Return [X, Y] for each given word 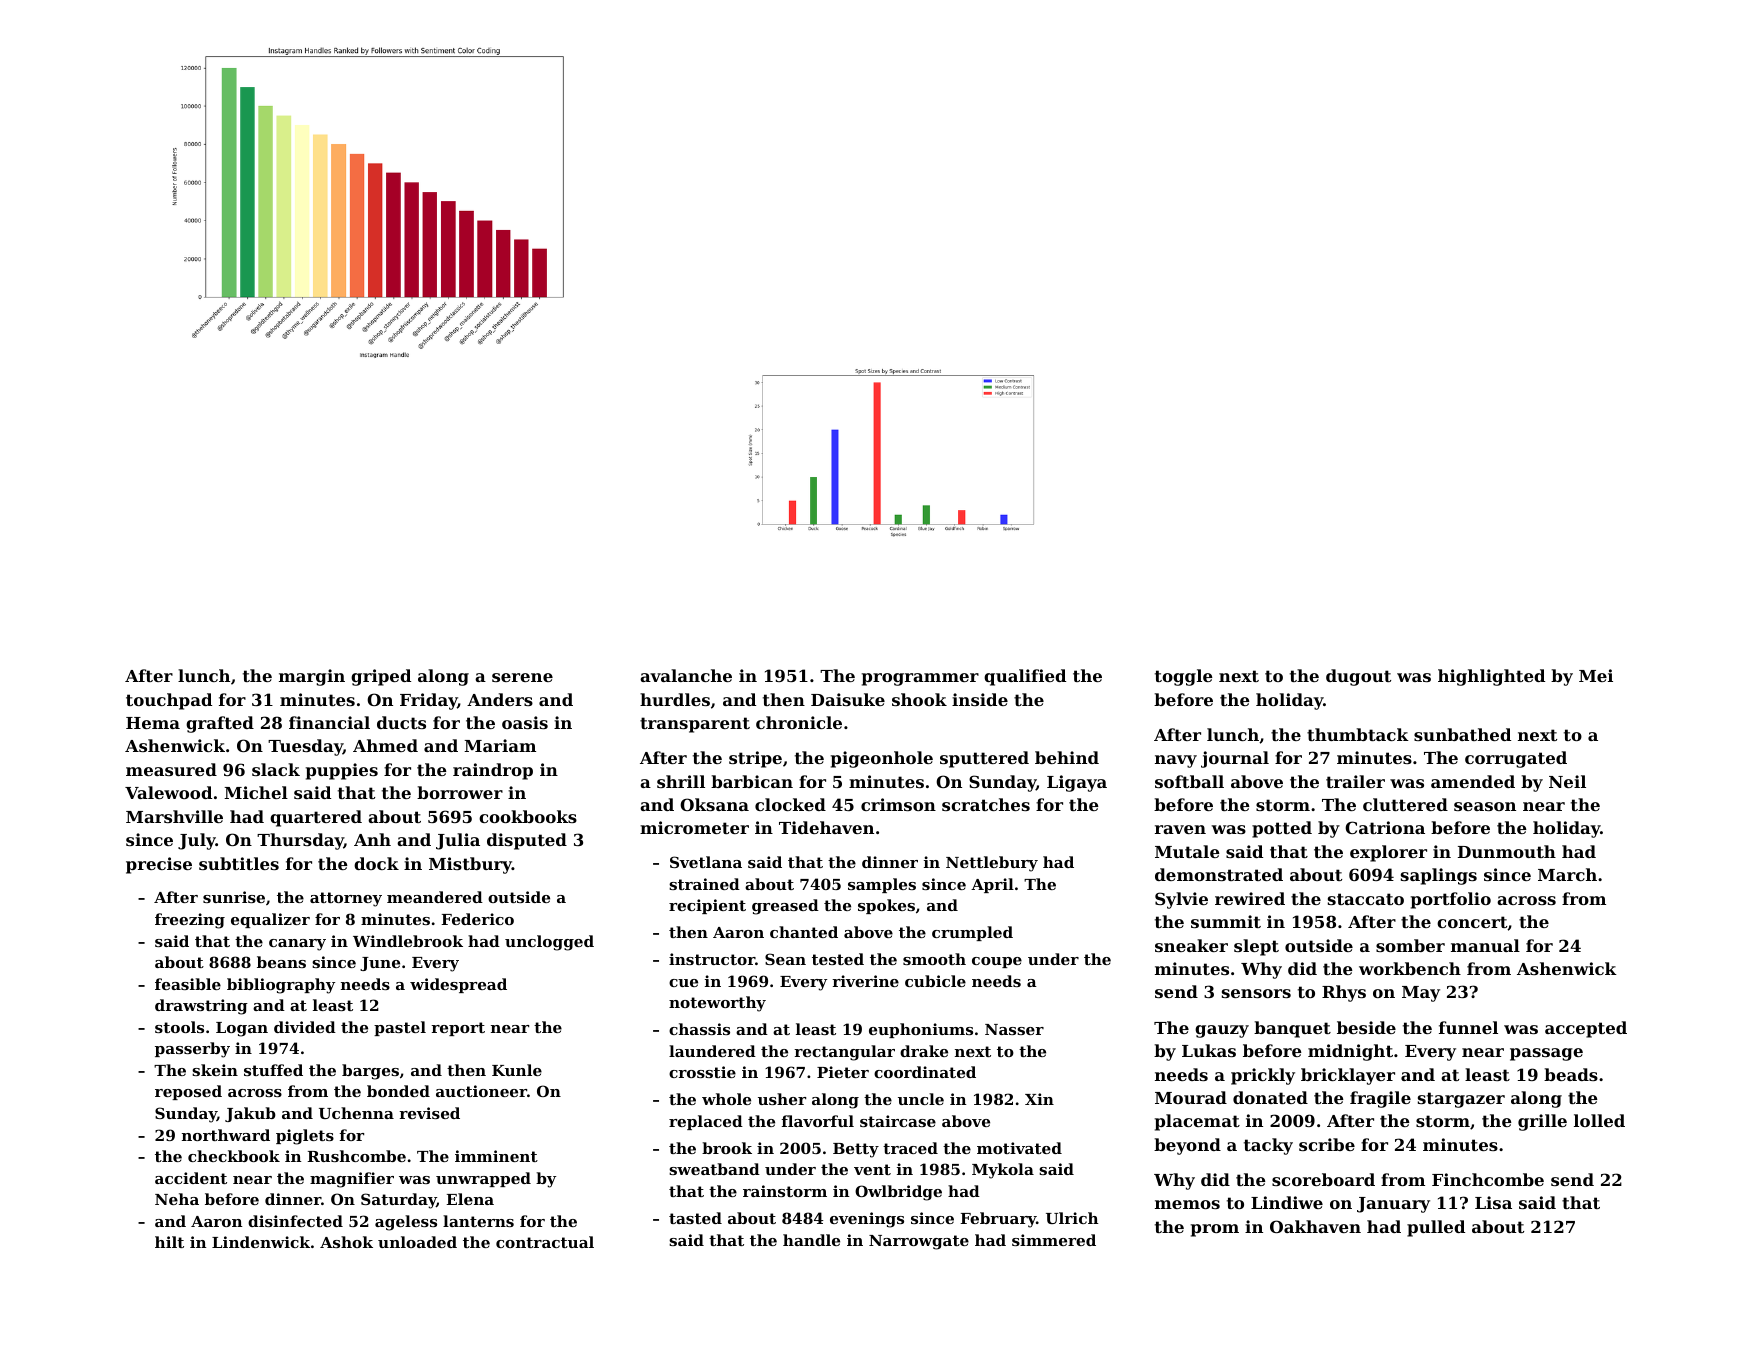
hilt [169, 1242]
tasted [695, 1218]
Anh [372, 839]
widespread [458, 985]
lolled [1599, 1120]
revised [429, 1113]
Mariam [500, 745]
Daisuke [848, 699]
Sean [785, 959]
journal [1235, 759]
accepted [1586, 1029]
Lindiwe [1287, 1202]
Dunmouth [1507, 851]
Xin [1039, 1099]
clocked [790, 804]
